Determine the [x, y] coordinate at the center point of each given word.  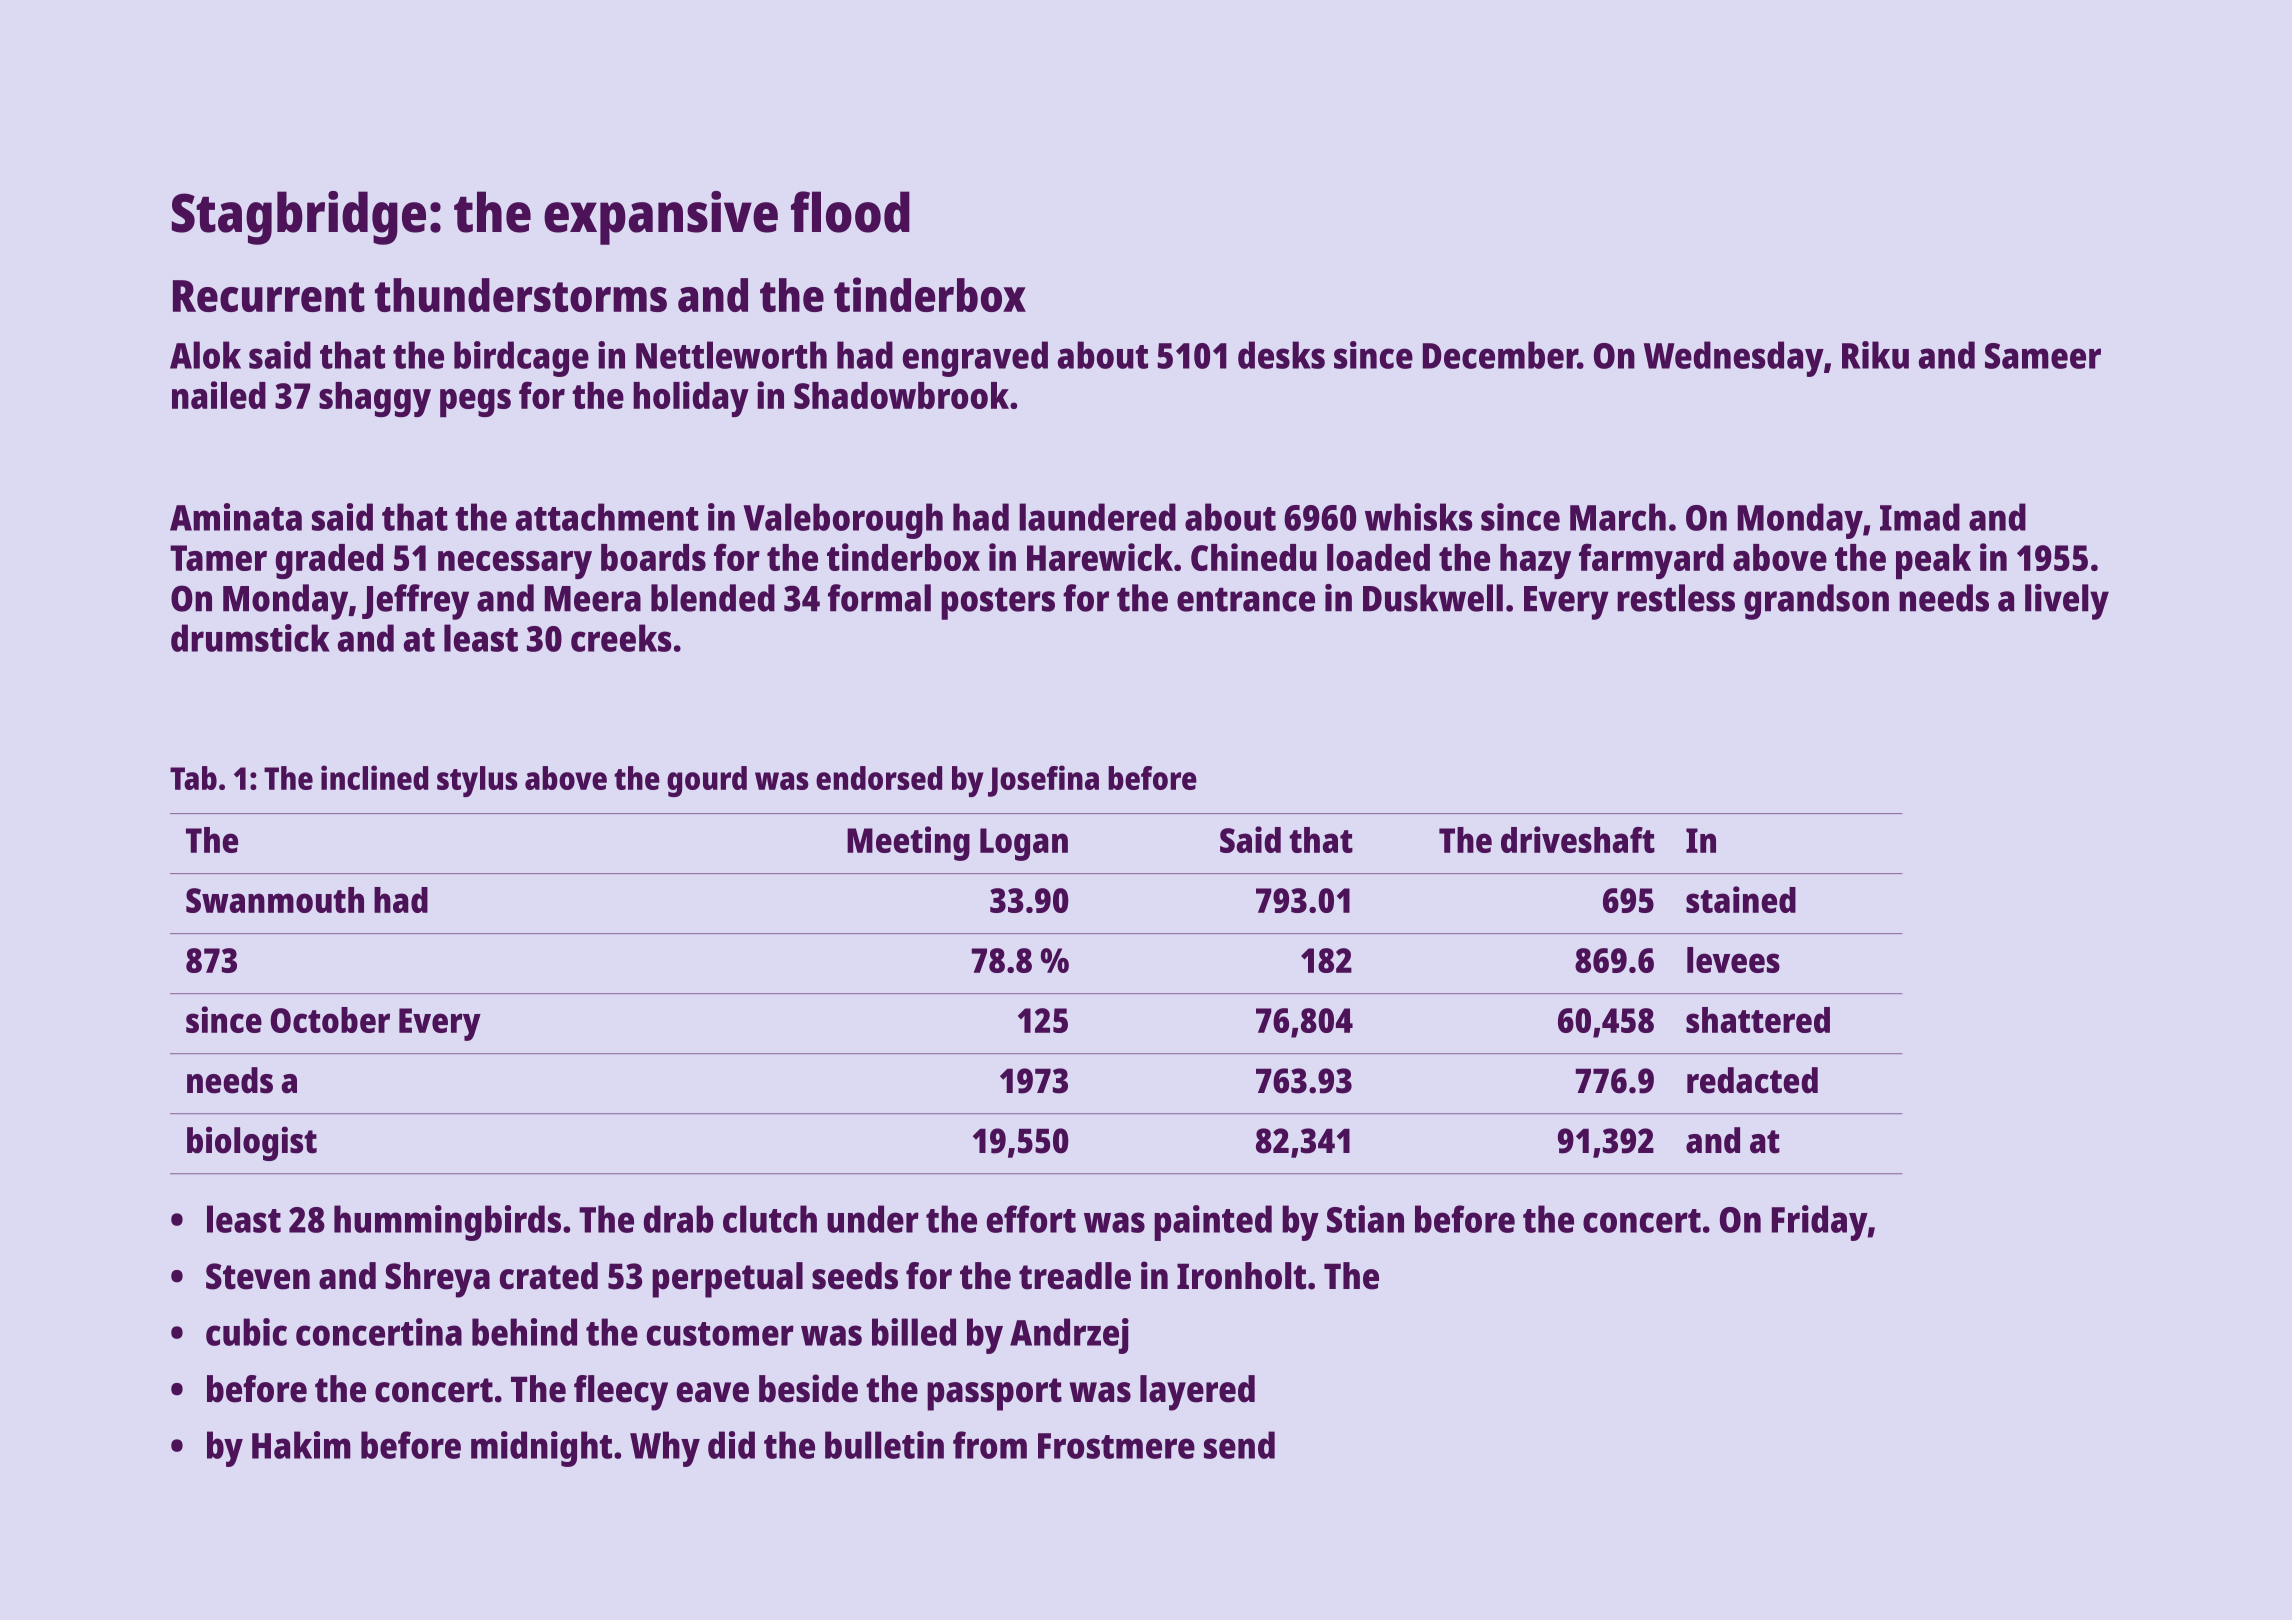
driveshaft [1578, 839]
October [330, 1020]
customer [720, 1334]
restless [1676, 598]
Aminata [236, 517]
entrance [1246, 600]
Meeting [908, 843]
